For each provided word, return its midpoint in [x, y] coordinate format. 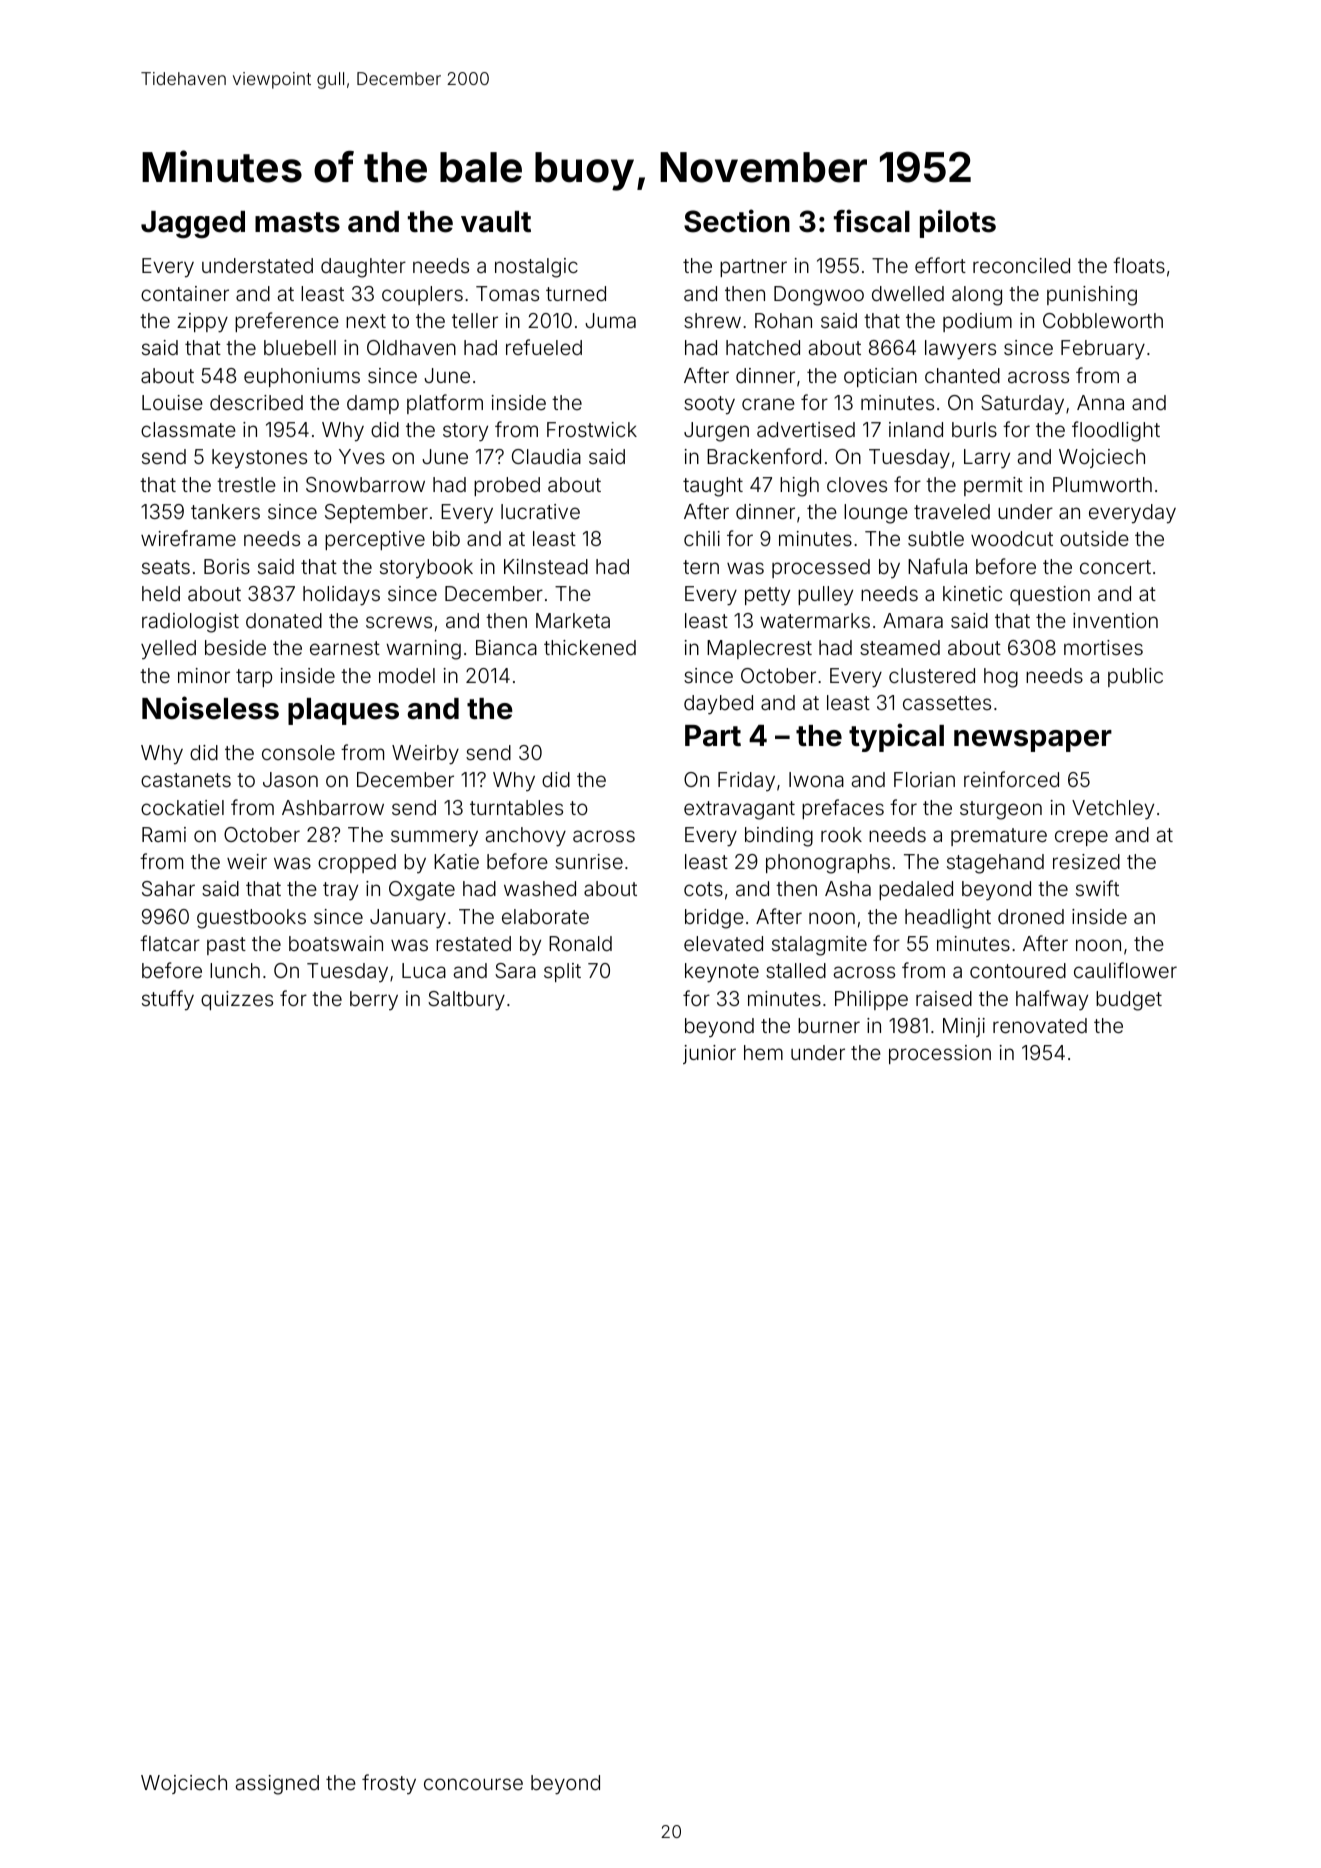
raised [944, 998]
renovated [1040, 1025]
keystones [259, 459]
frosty [389, 1784]
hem [763, 1052]
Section [737, 221]
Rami [164, 834]
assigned [277, 1785]
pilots [958, 223]
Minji [964, 1027]
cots [703, 889]
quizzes [237, 1000]
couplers [422, 295]
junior [709, 1054]
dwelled [908, 293]
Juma [610, 320]
